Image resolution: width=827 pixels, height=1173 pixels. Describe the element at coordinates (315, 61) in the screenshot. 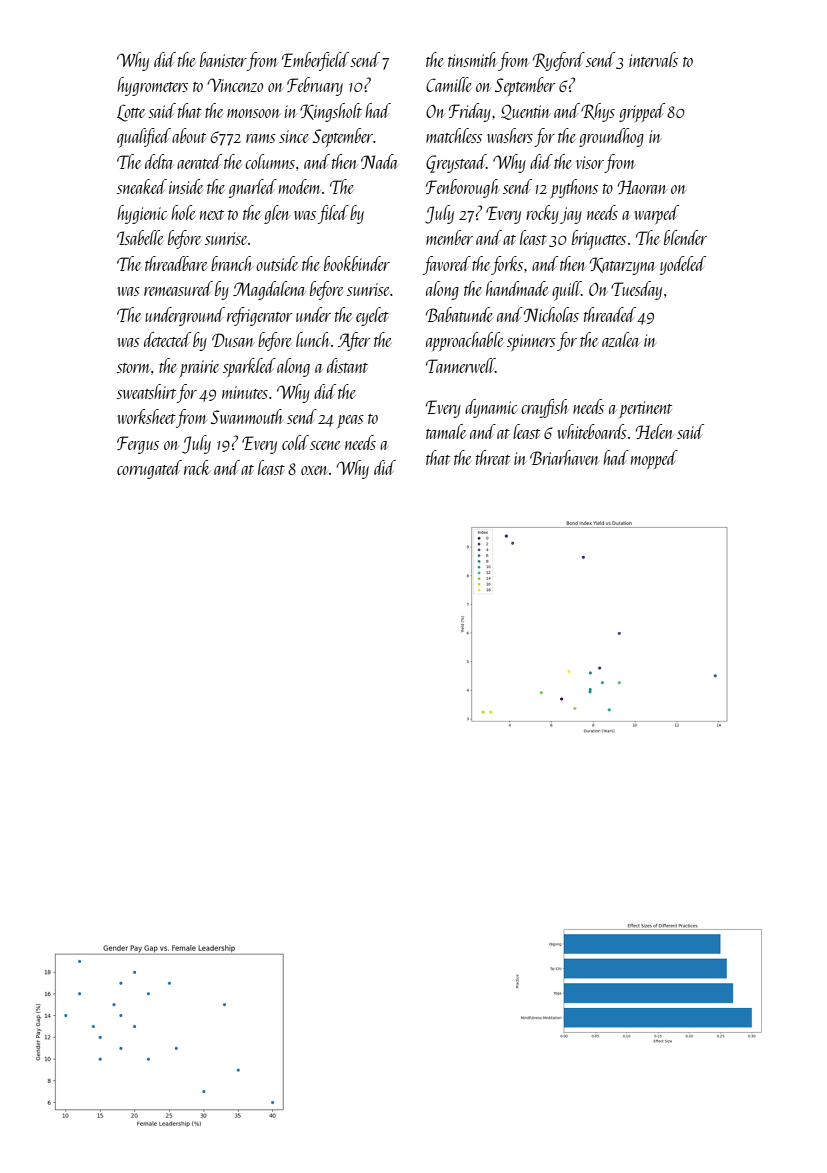

I see `Emberfield` at that location.
